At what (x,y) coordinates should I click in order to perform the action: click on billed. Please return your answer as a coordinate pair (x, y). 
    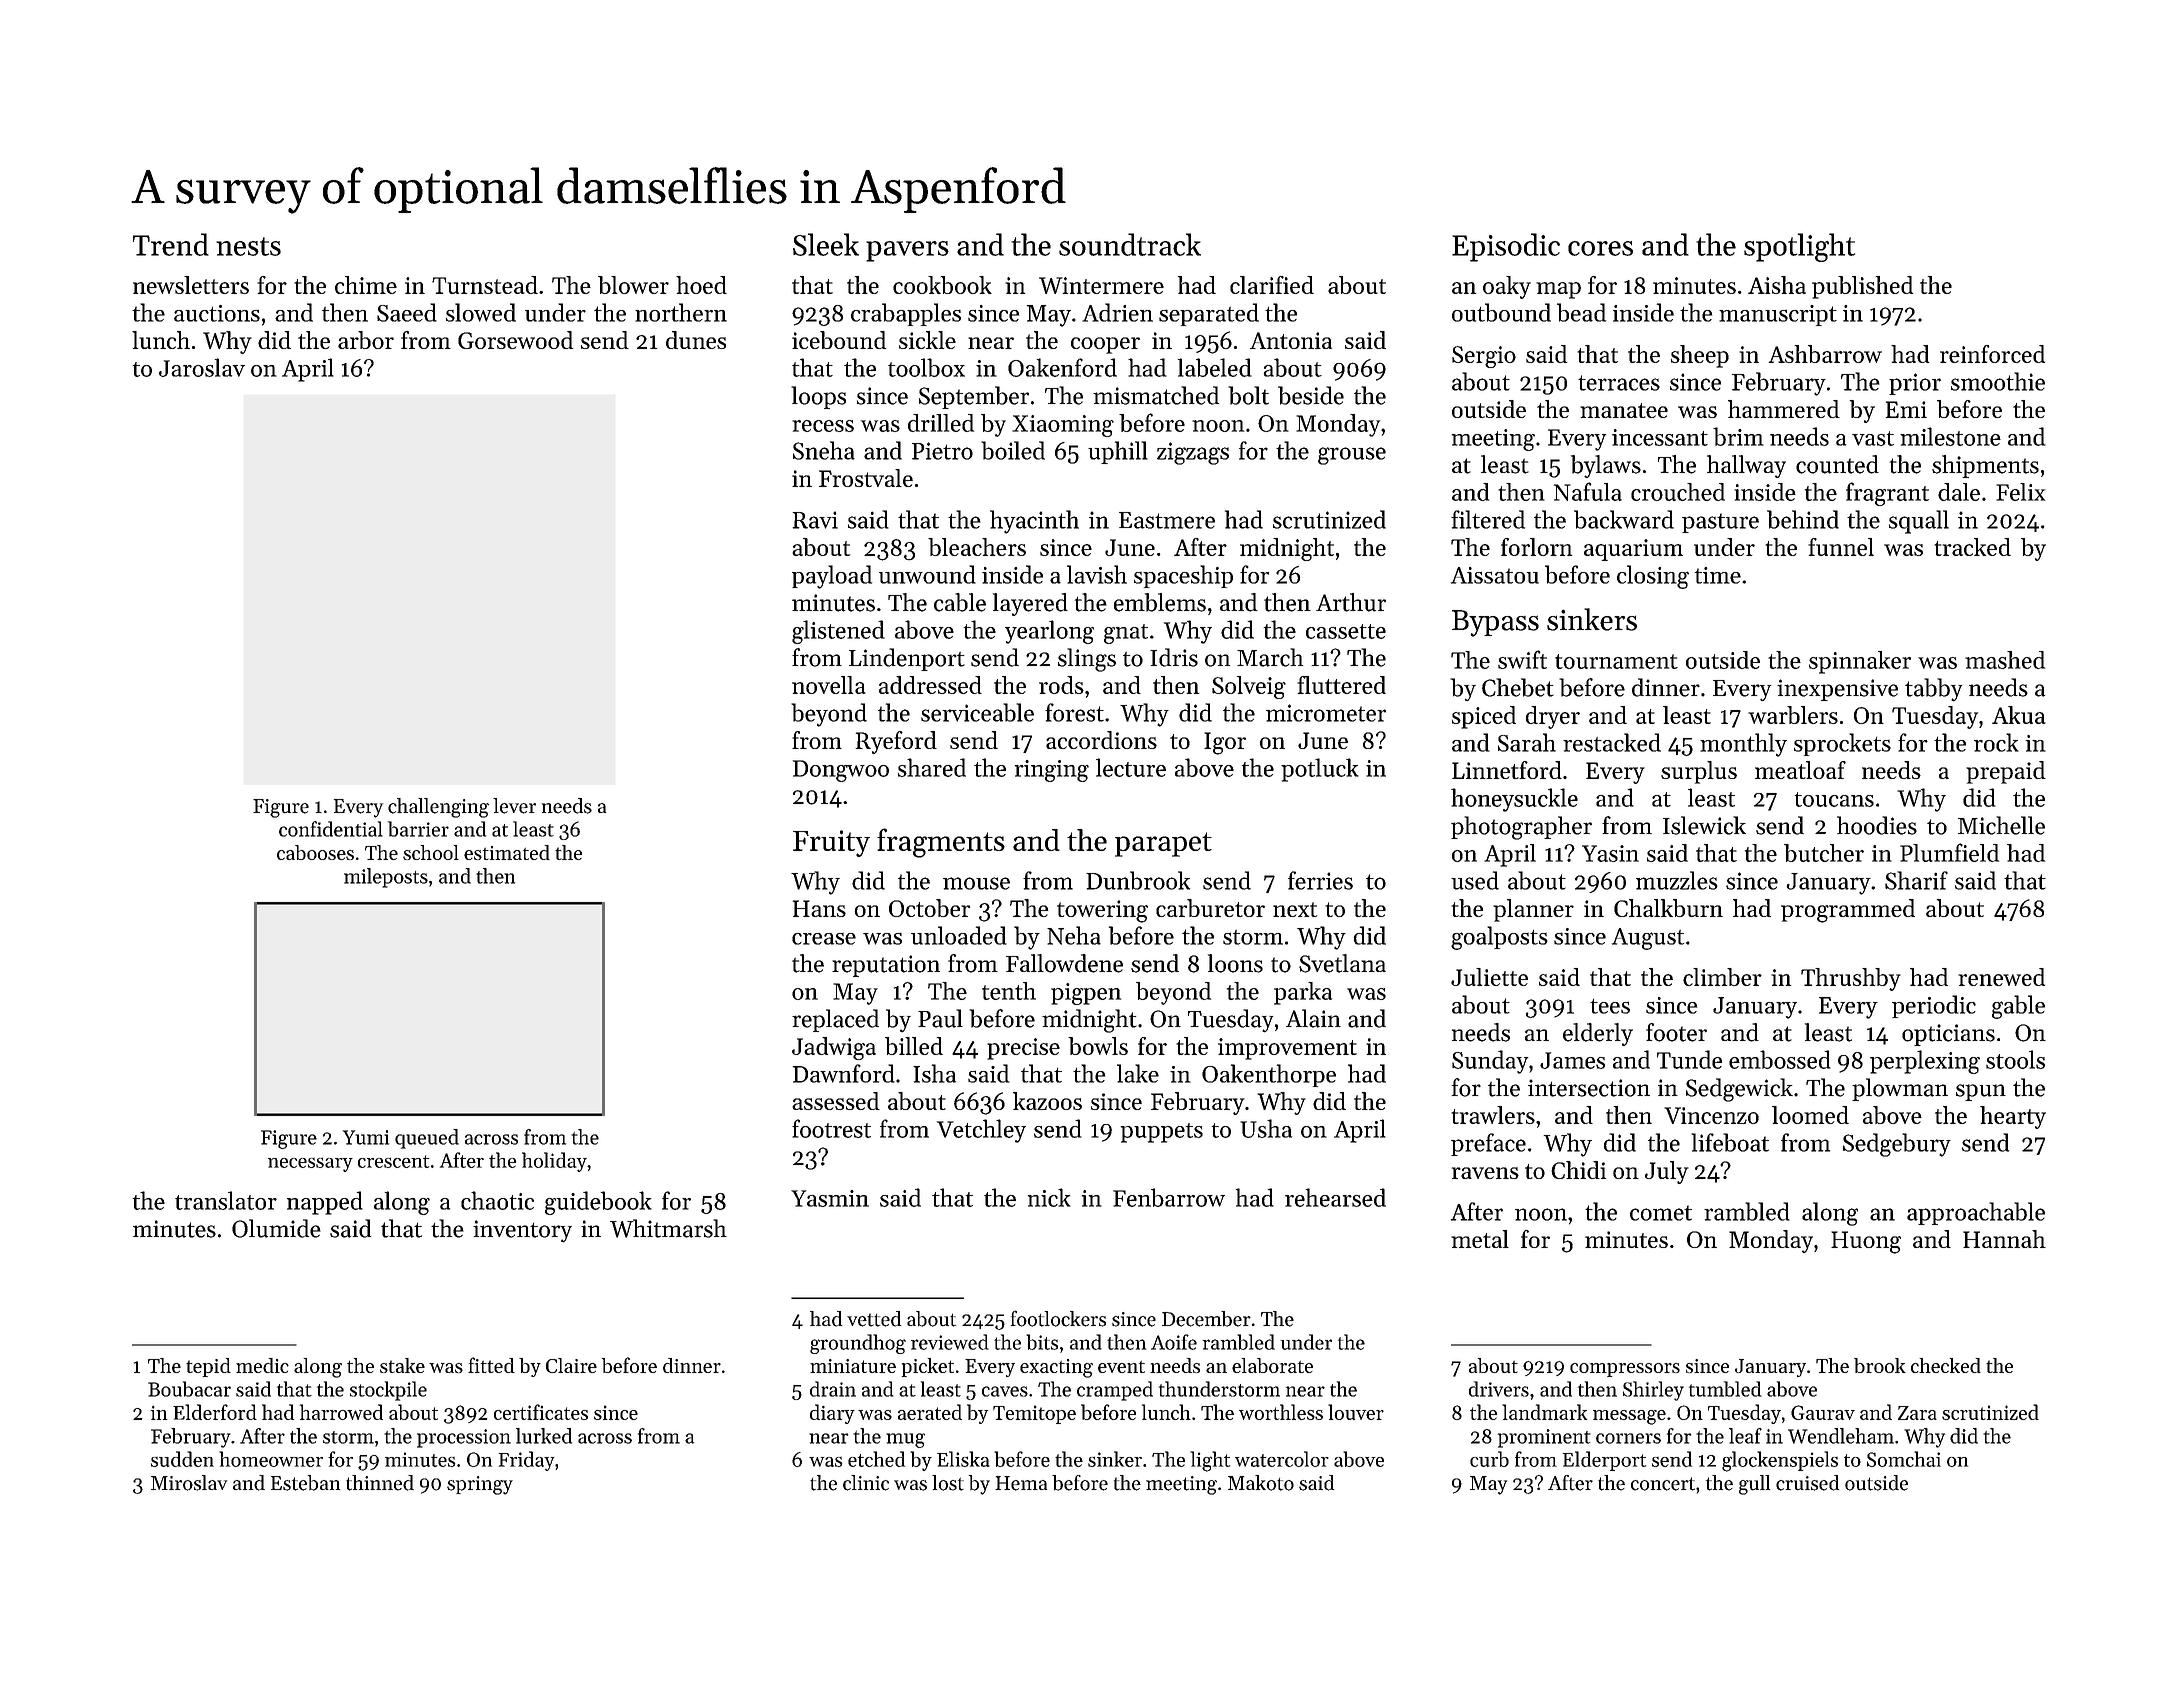
    Looking at the image, I should click on (914, 1046).
